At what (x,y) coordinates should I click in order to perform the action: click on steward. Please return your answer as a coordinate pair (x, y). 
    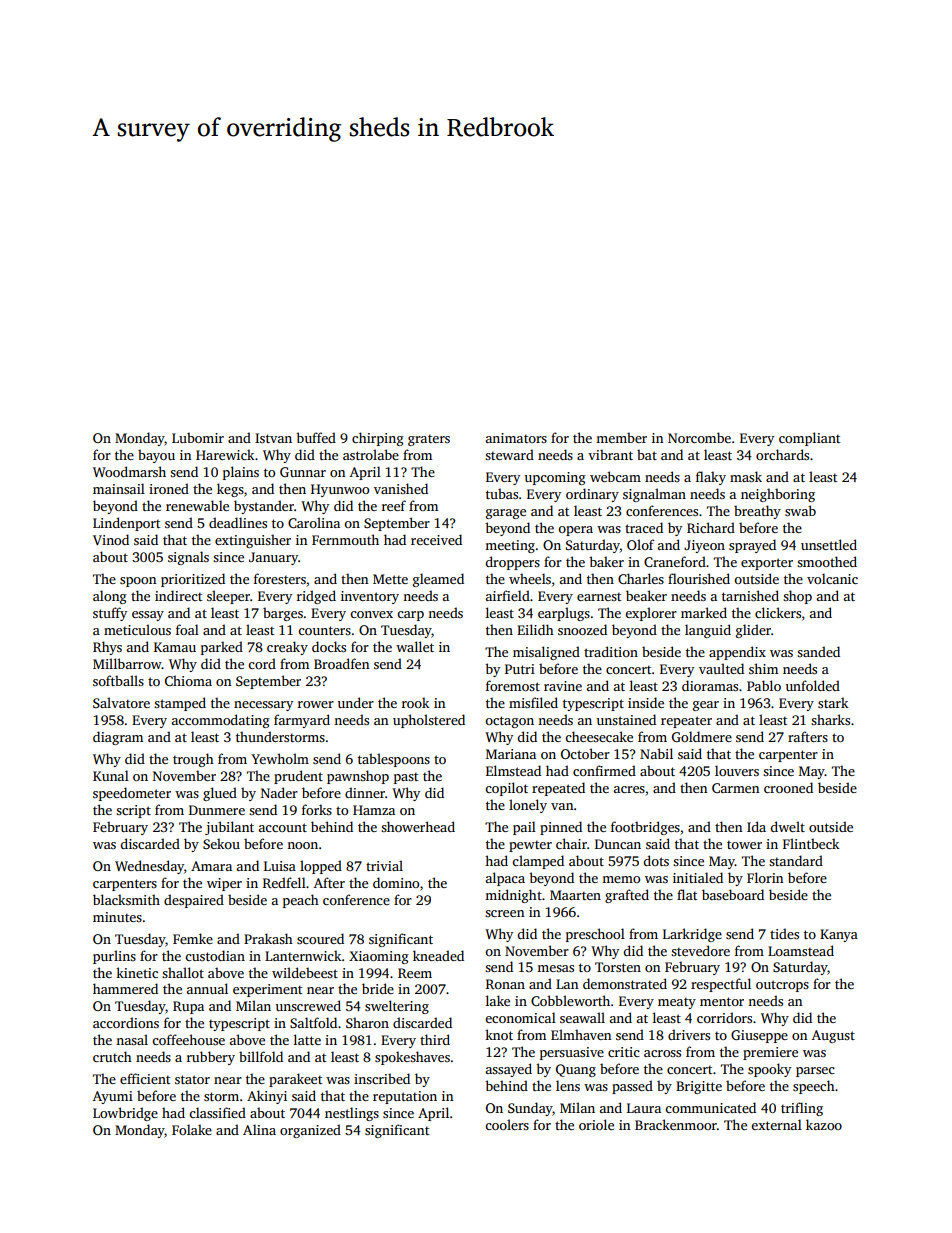
    Looking at the image, I should click on (509, 454).
